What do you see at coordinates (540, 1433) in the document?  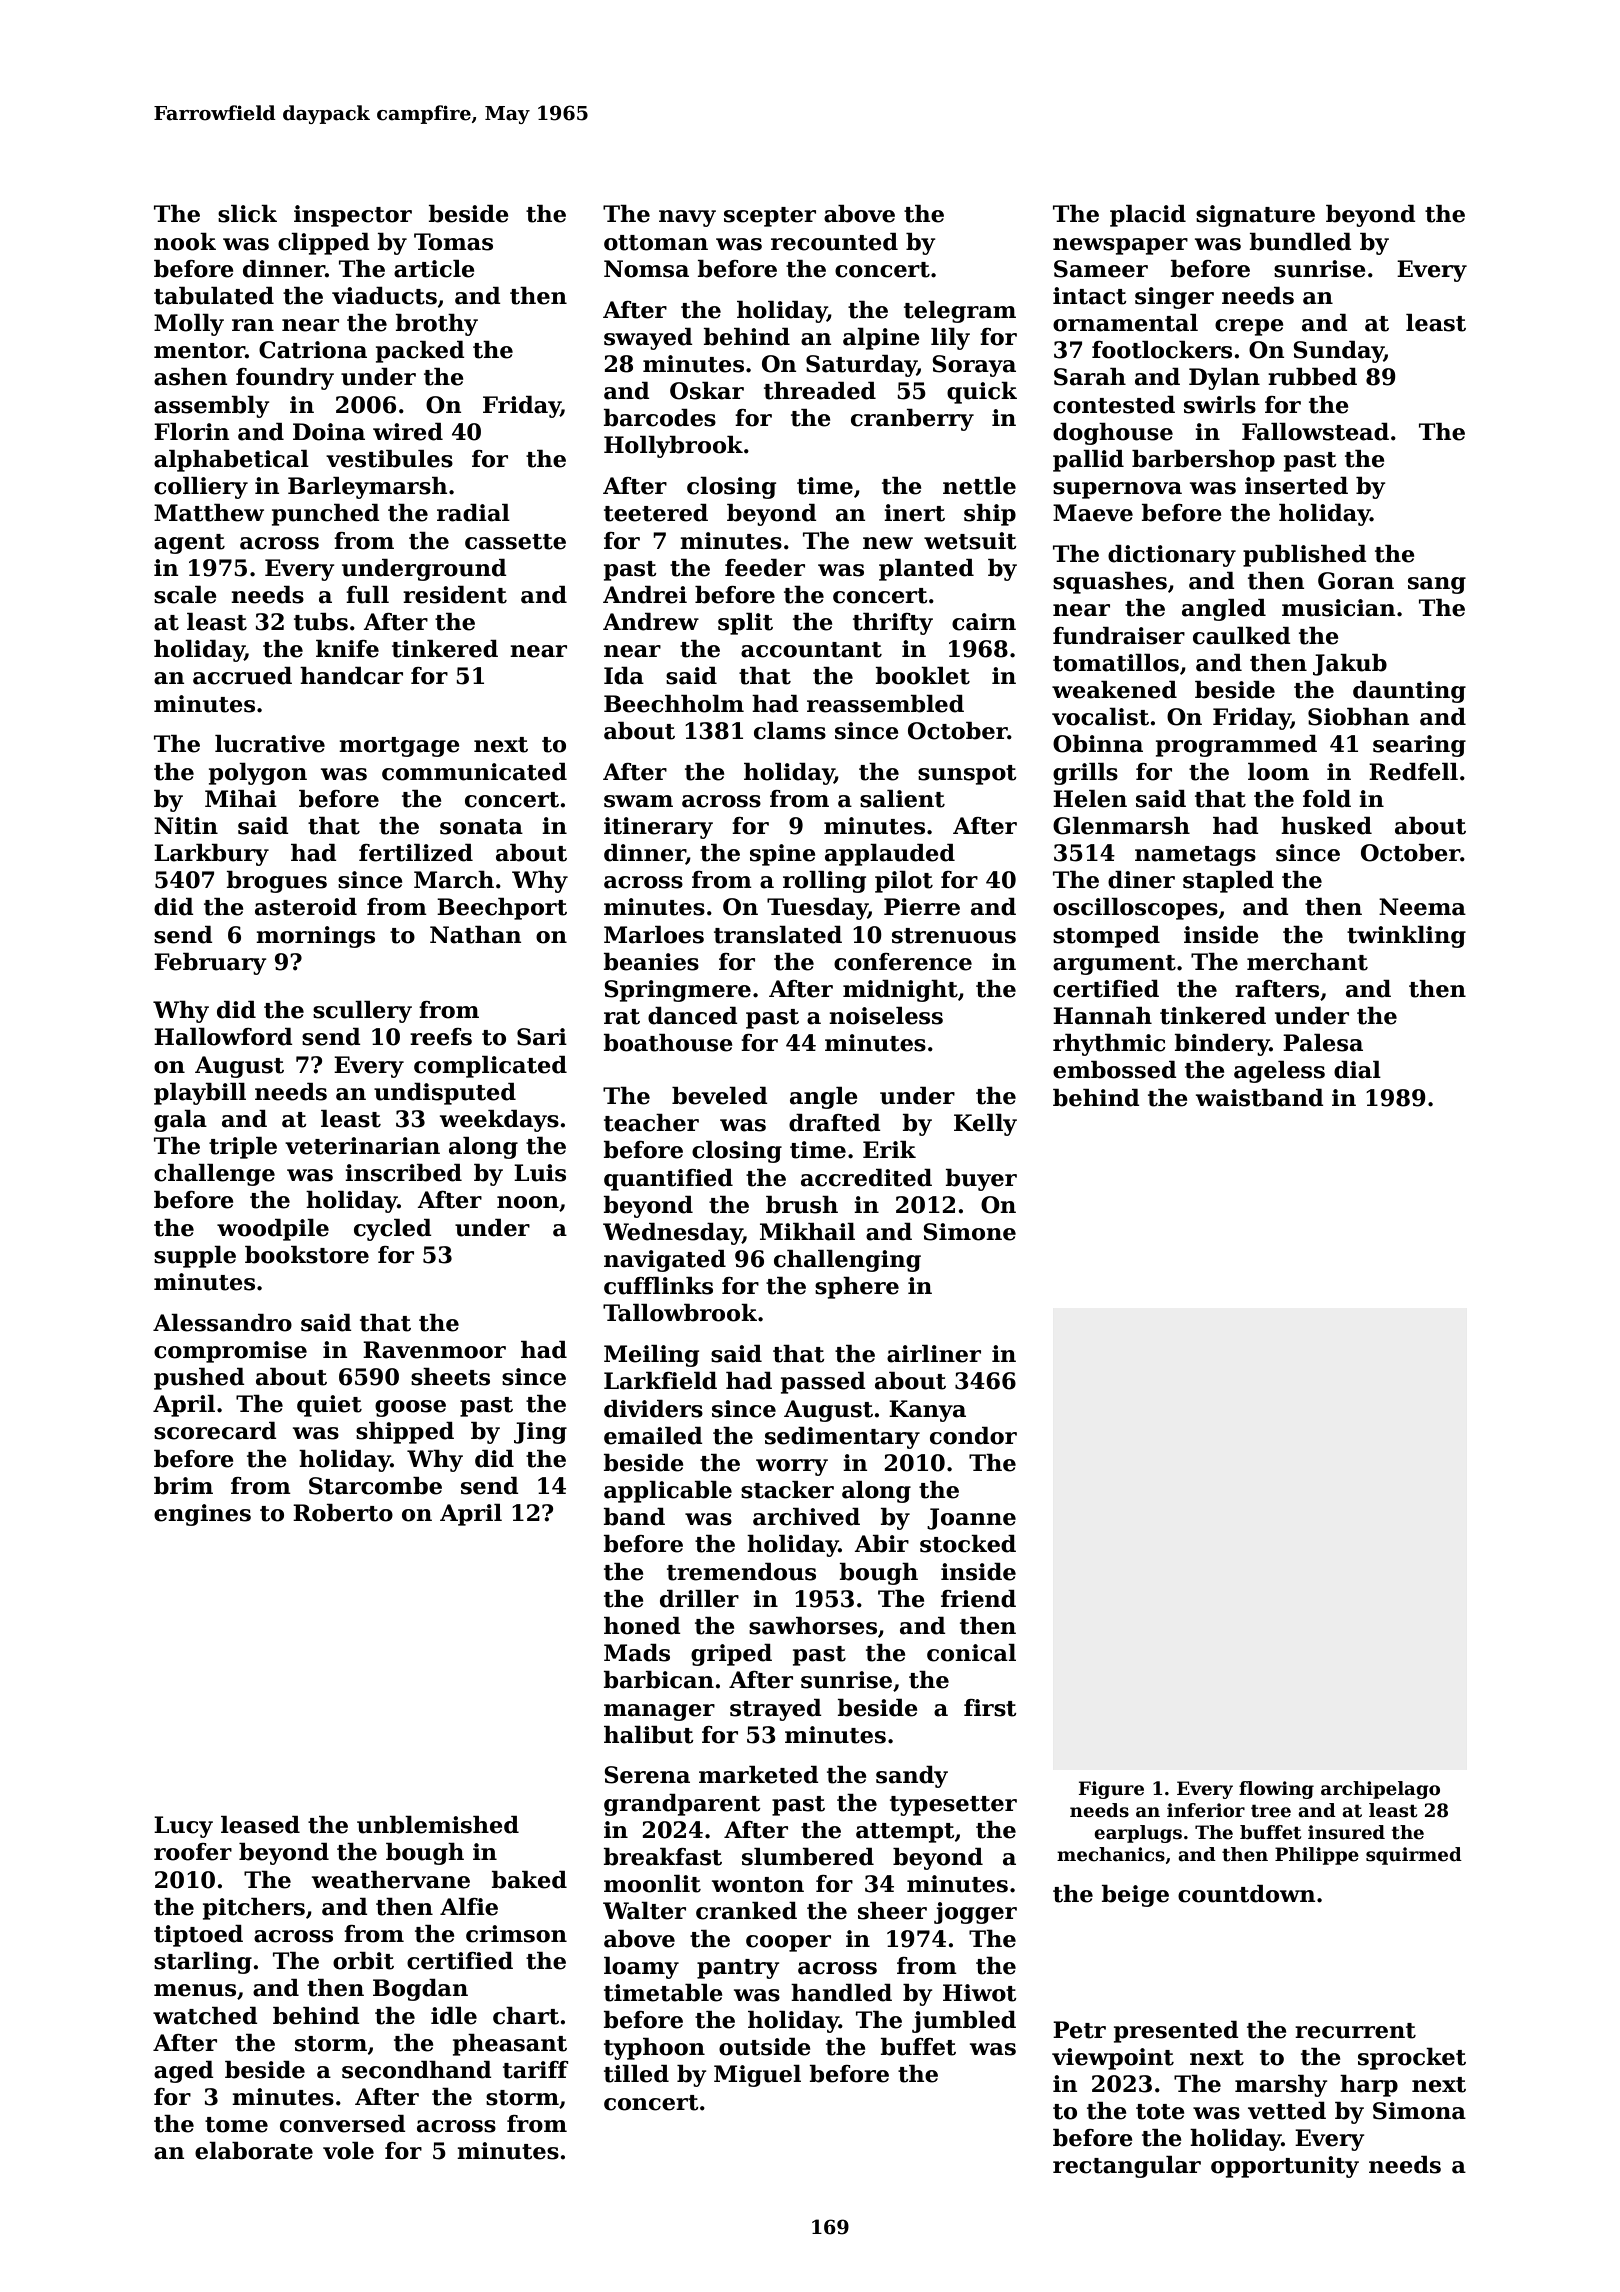 I see `Jing` at bounding box center [540, 1433].
